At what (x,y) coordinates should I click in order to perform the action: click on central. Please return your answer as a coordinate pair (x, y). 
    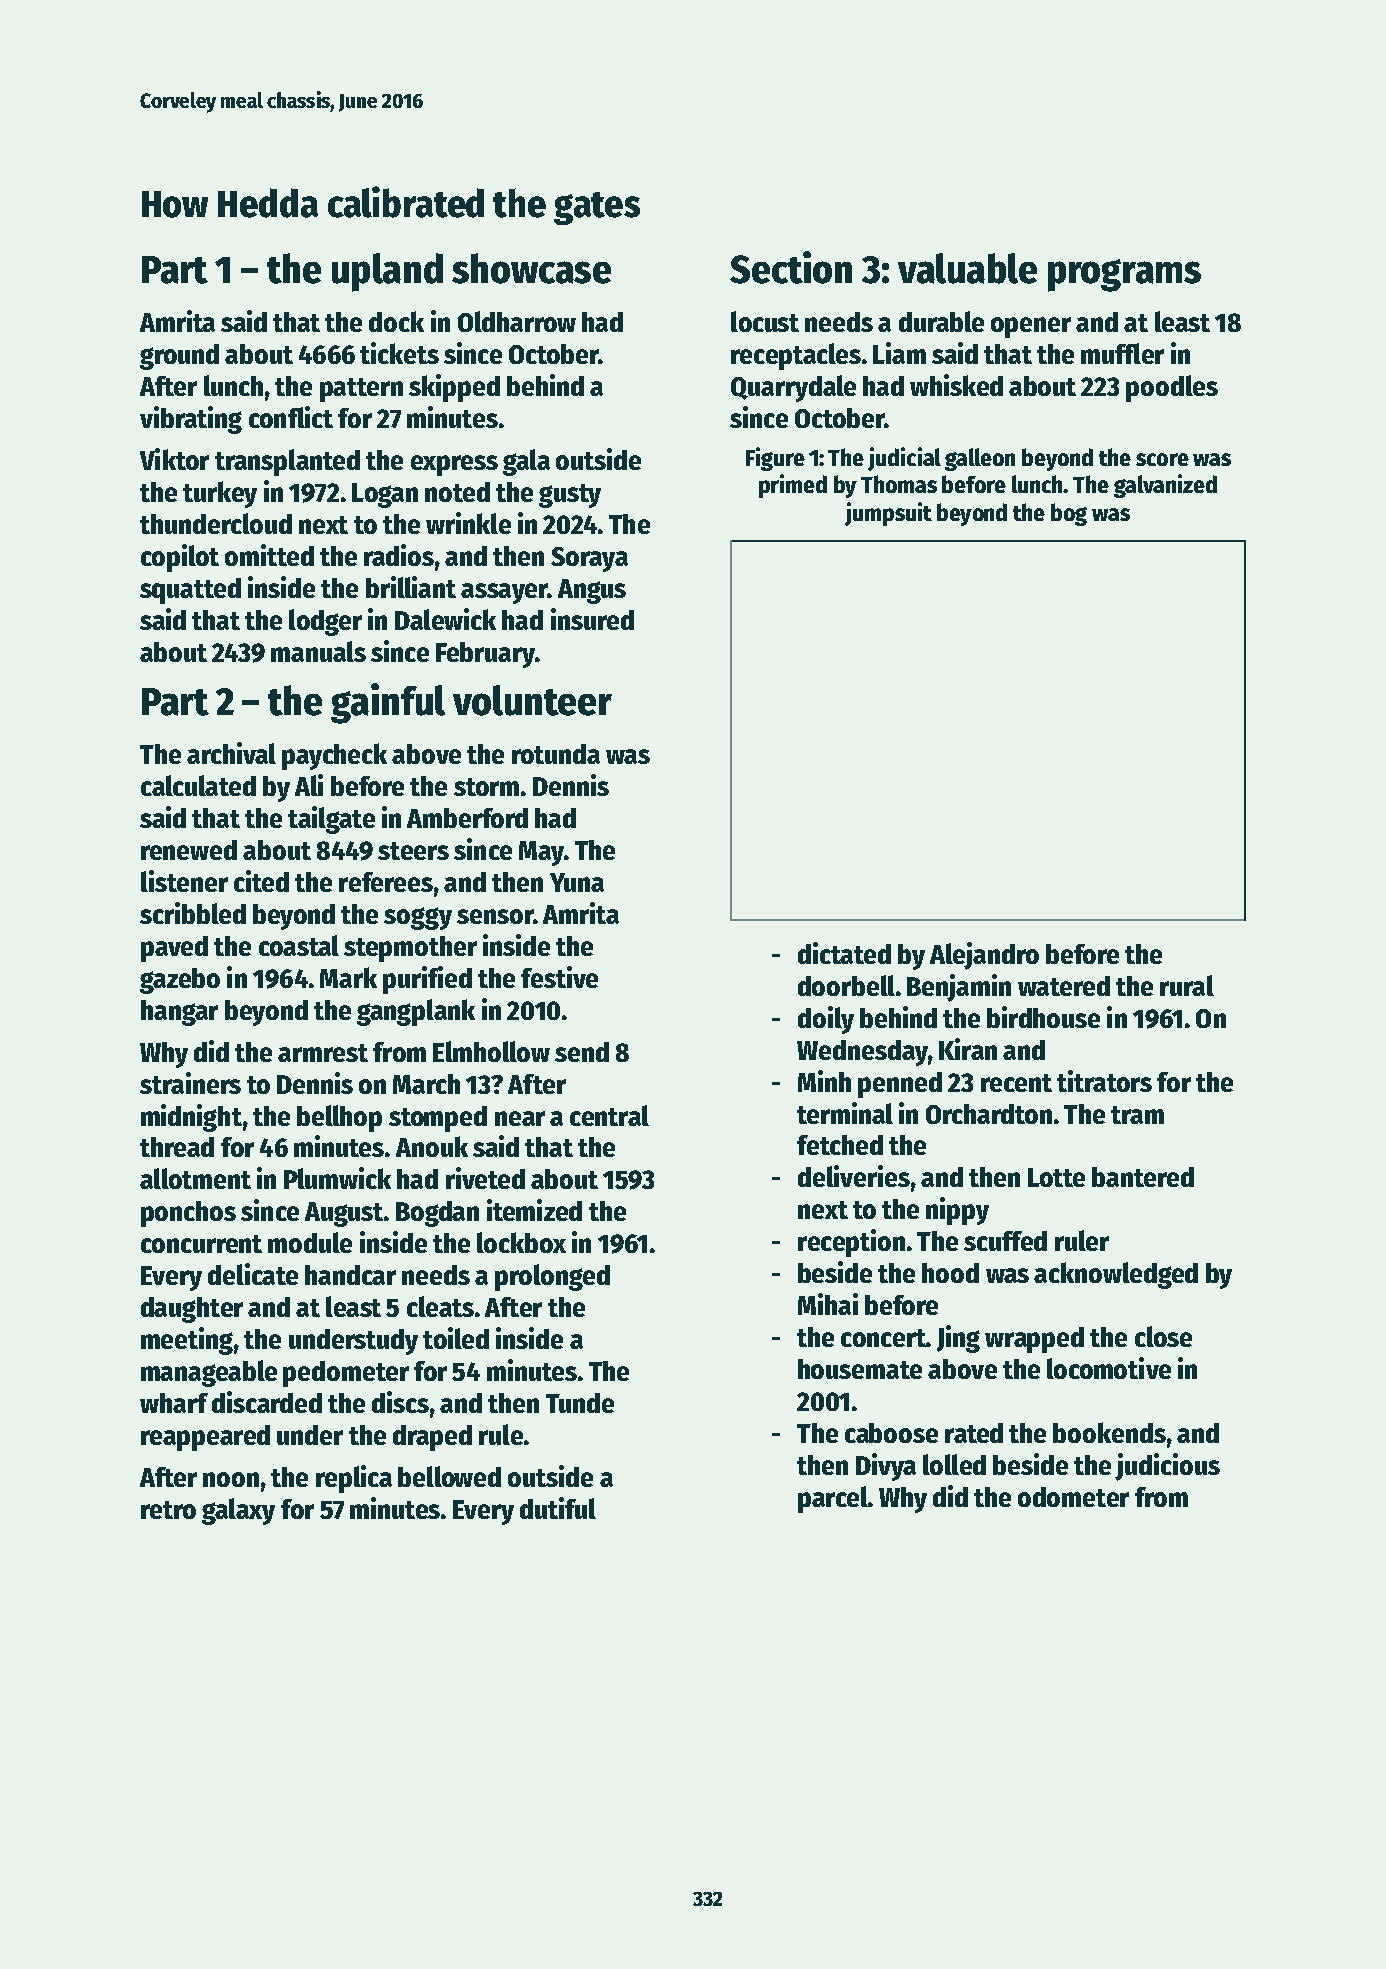
    Looking at the image, I should click on (609, 1115).
